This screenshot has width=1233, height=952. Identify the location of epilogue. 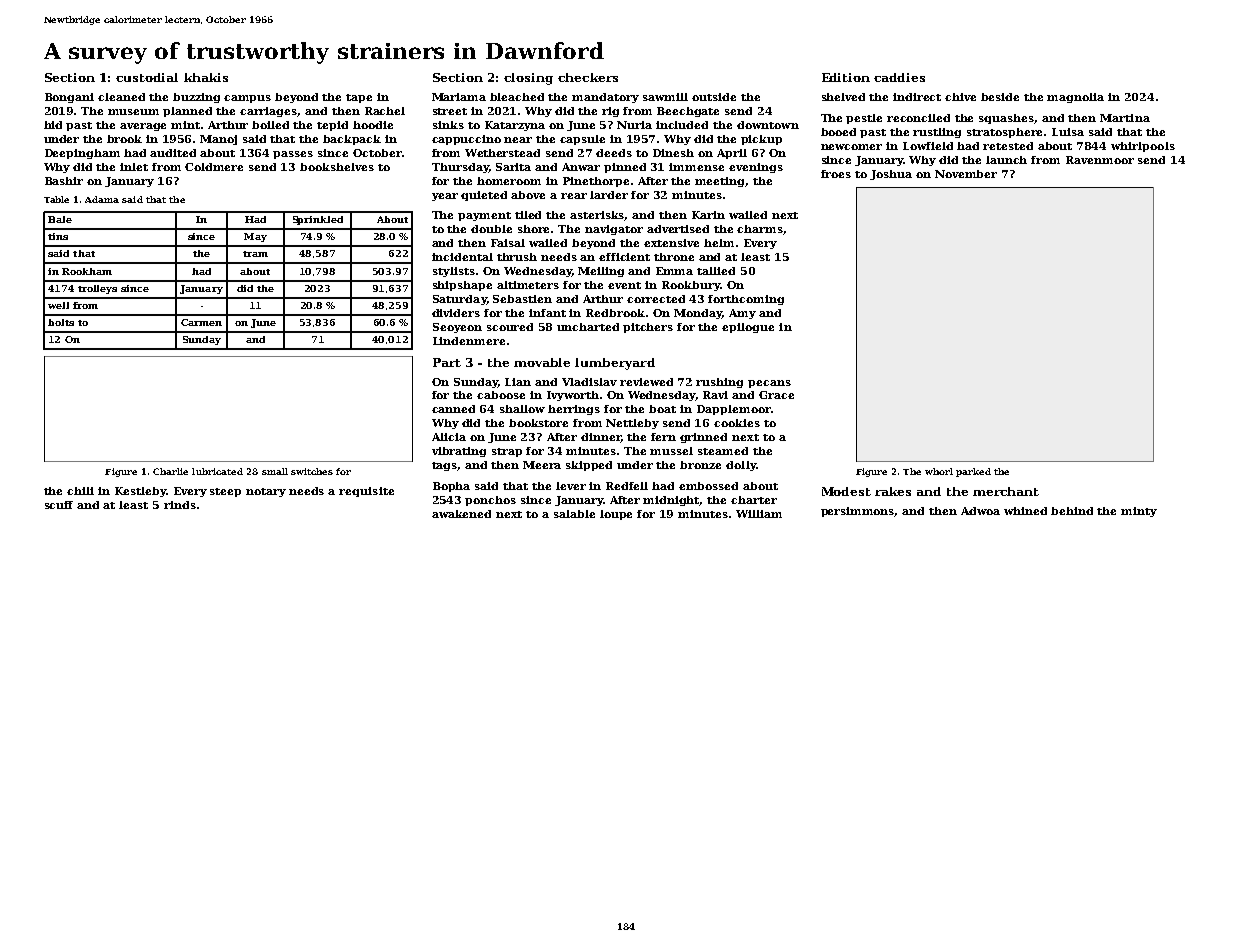
(748, 328).
